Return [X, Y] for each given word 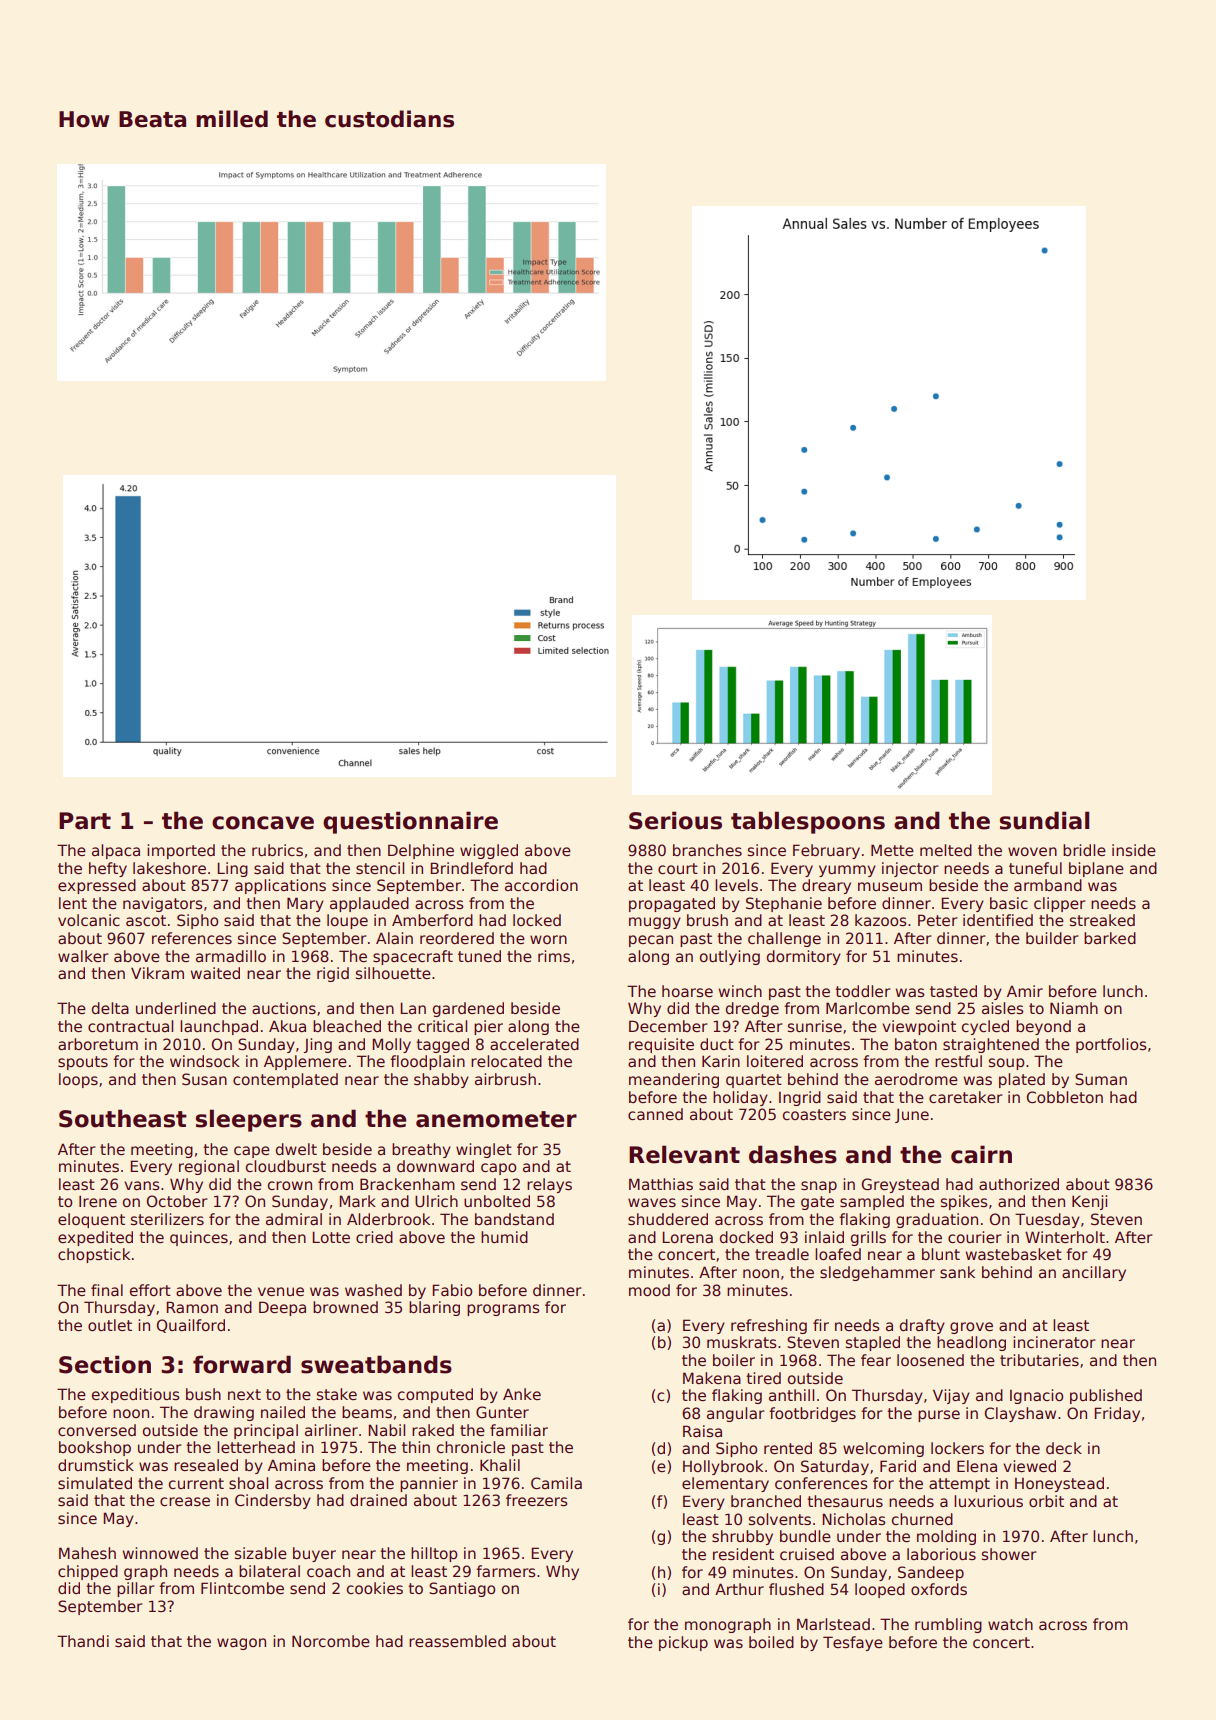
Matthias [661, 1184]
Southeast [123, 1118]
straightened [991, 1045]
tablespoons [808, 822]
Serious [675, 820]
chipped [88, 1572]
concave [263, 823]
